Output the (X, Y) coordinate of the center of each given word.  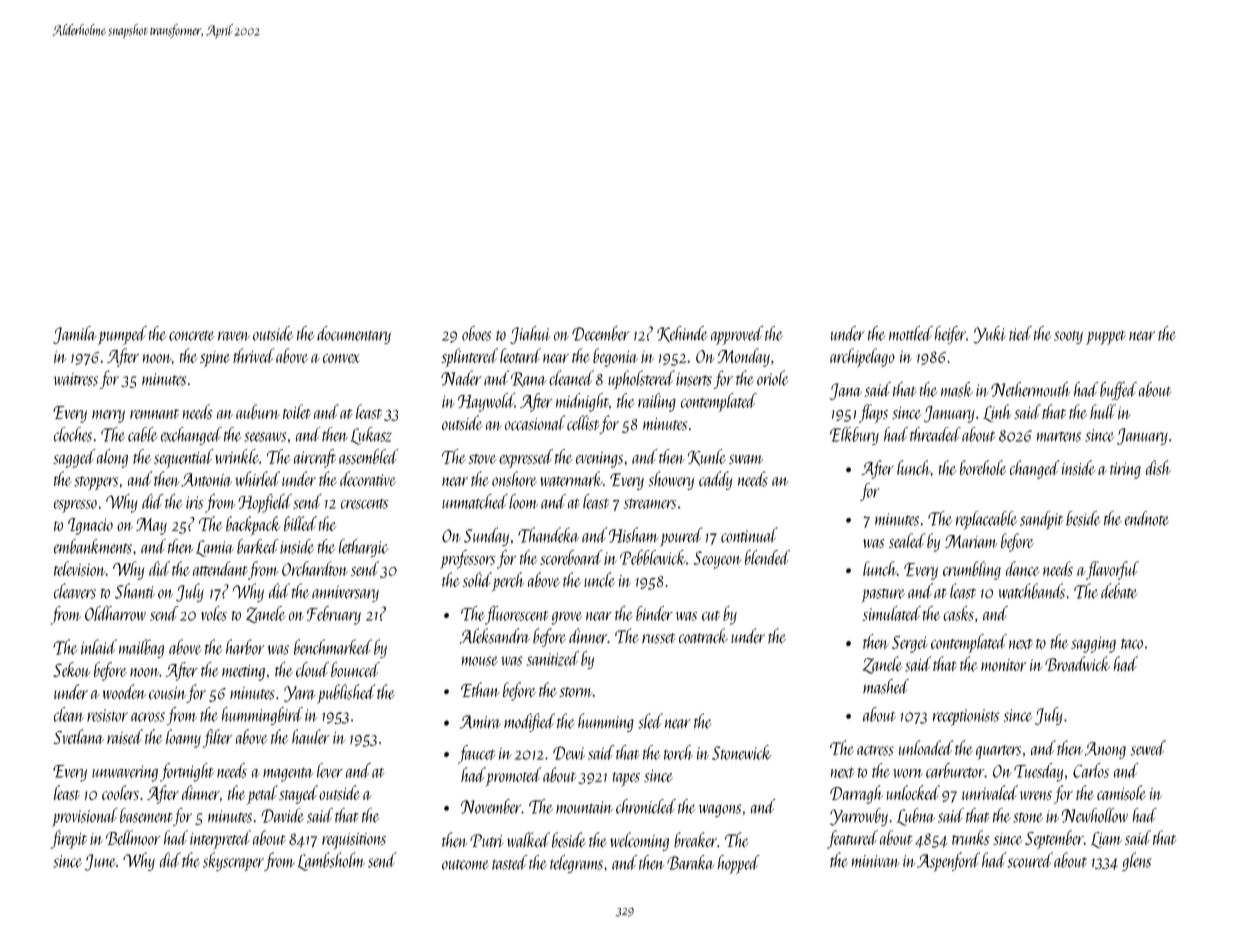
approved (737, 335)
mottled (911, 333)
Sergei (910, 644)
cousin (167, 693)
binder (654, 613)
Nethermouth (1030, 389)
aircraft (315, 458)
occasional (535, 423)
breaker (695, 840)
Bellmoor (133, 837)
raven (234, 336)
